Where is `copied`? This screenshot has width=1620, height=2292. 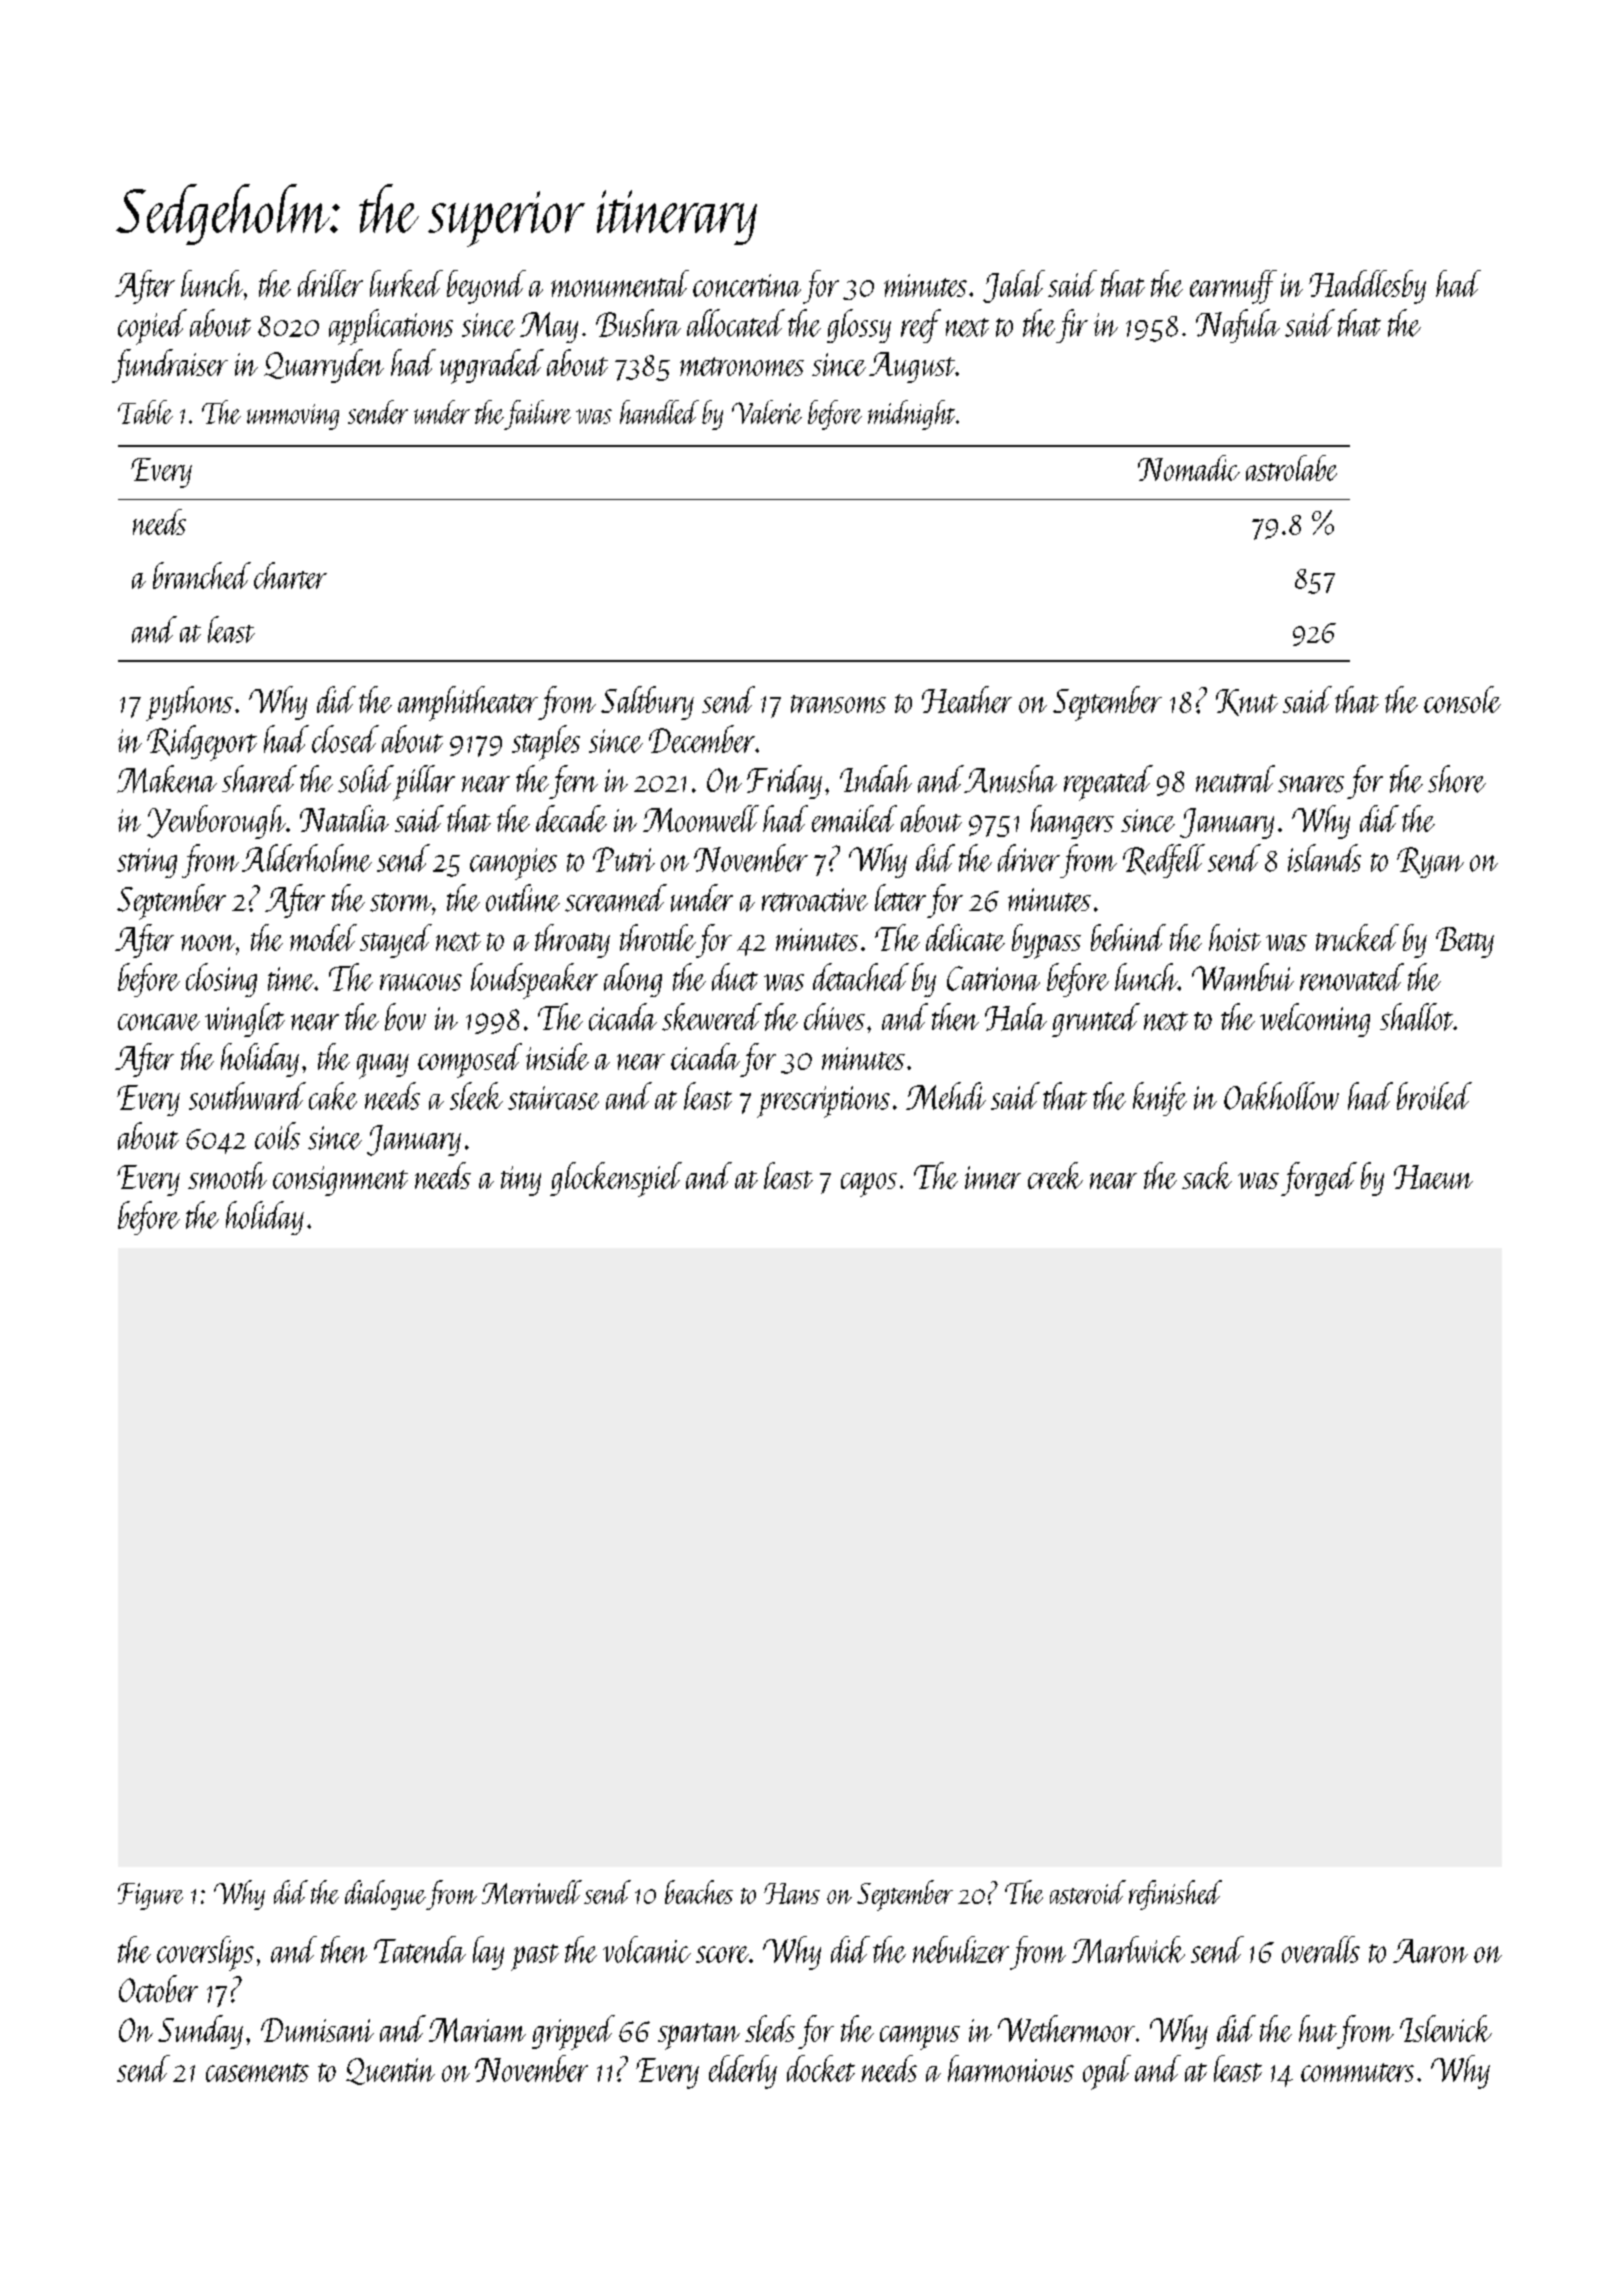
copied is located at coordinates (152, 327).
